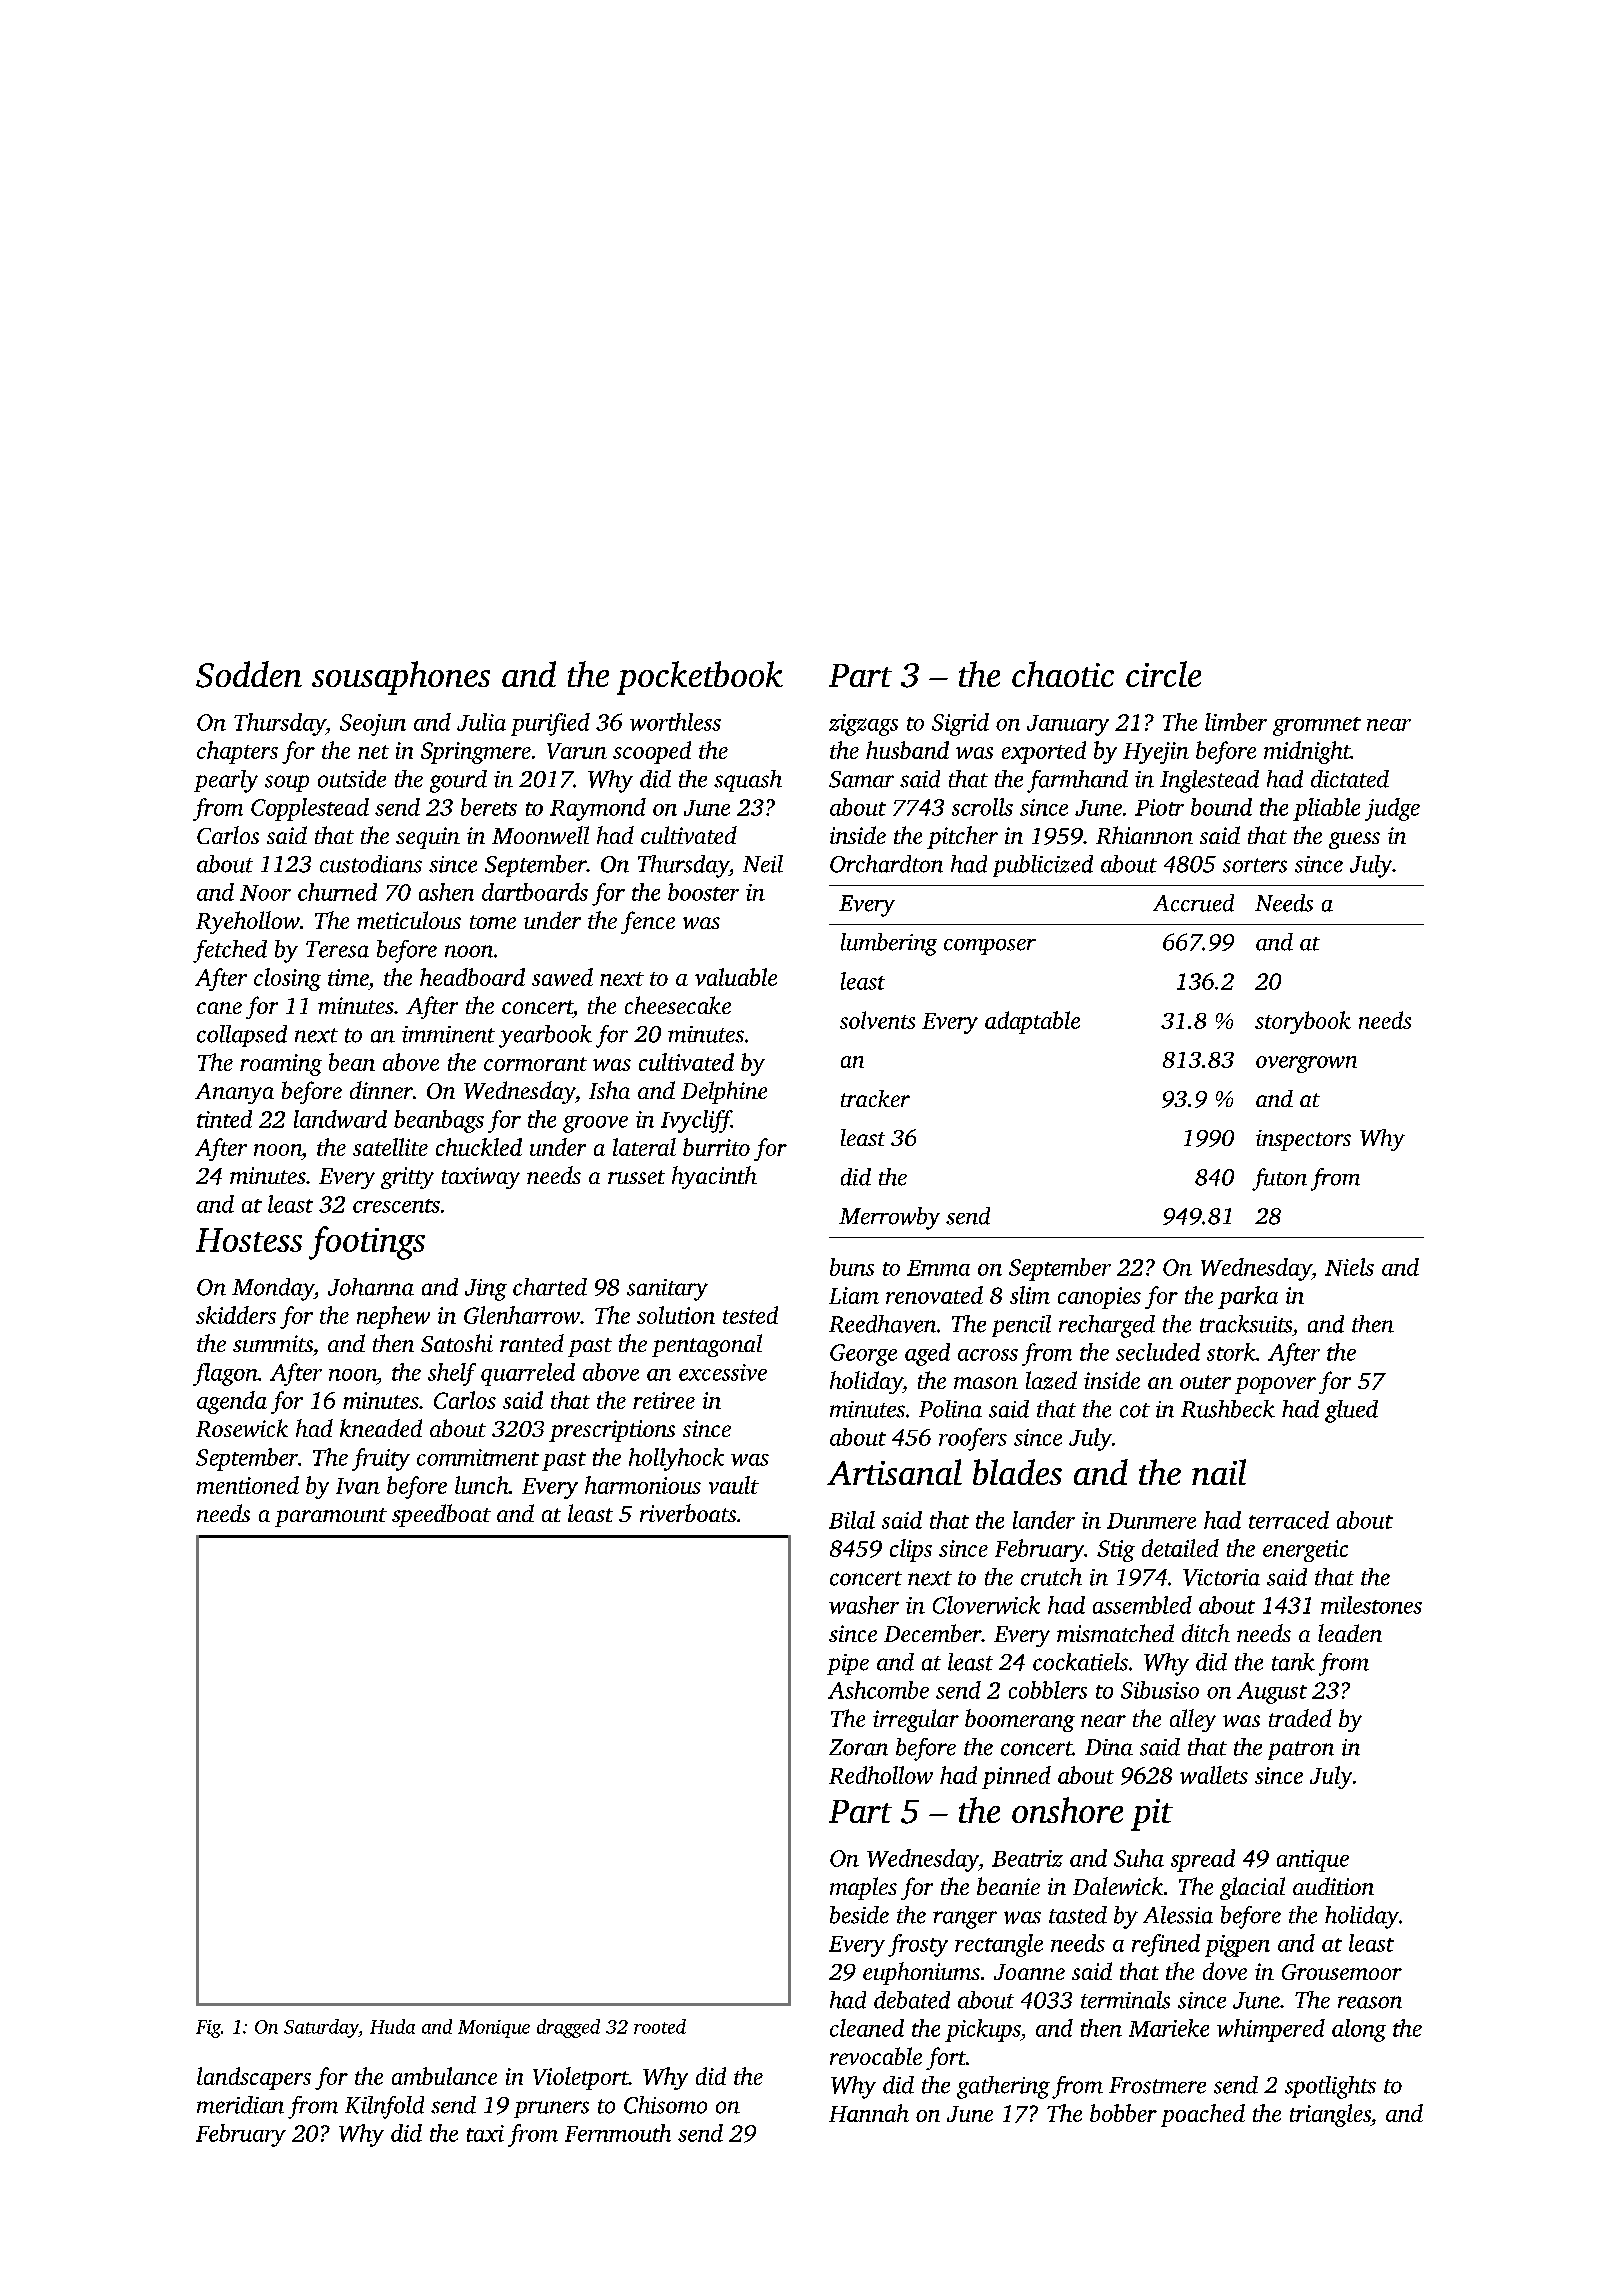  I want to click on tome, so click(493, 922).
